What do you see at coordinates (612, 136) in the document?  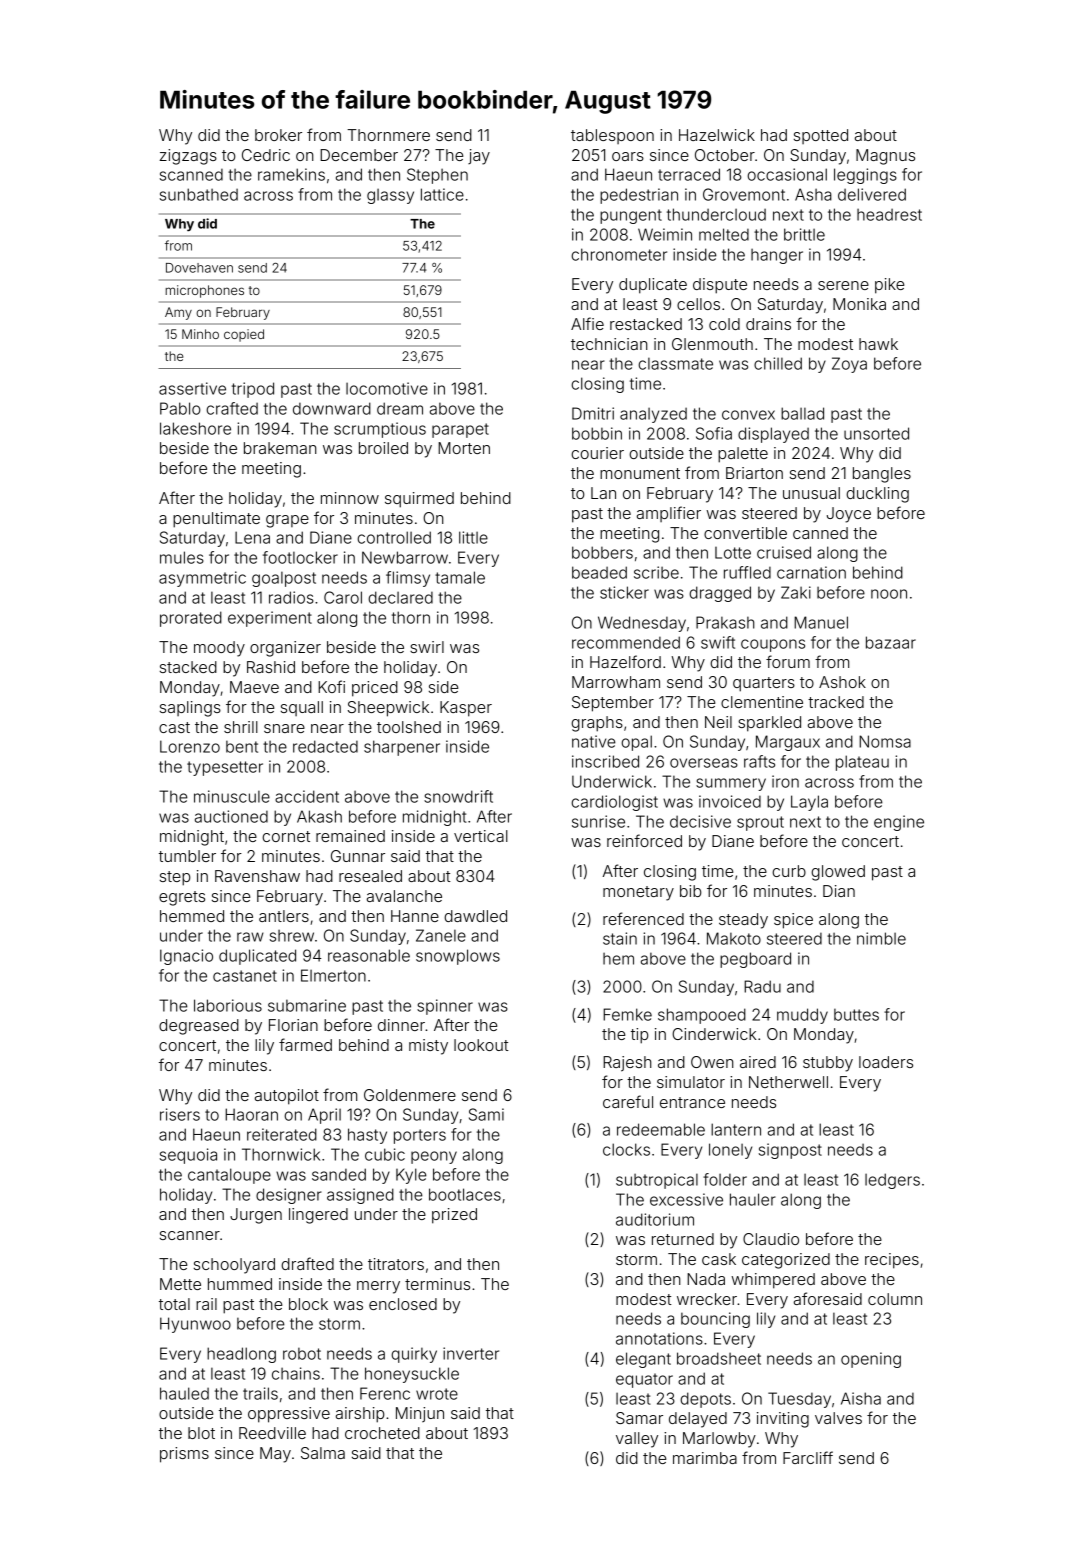 I see `tablespoon` at bounding box center [612, 136].
